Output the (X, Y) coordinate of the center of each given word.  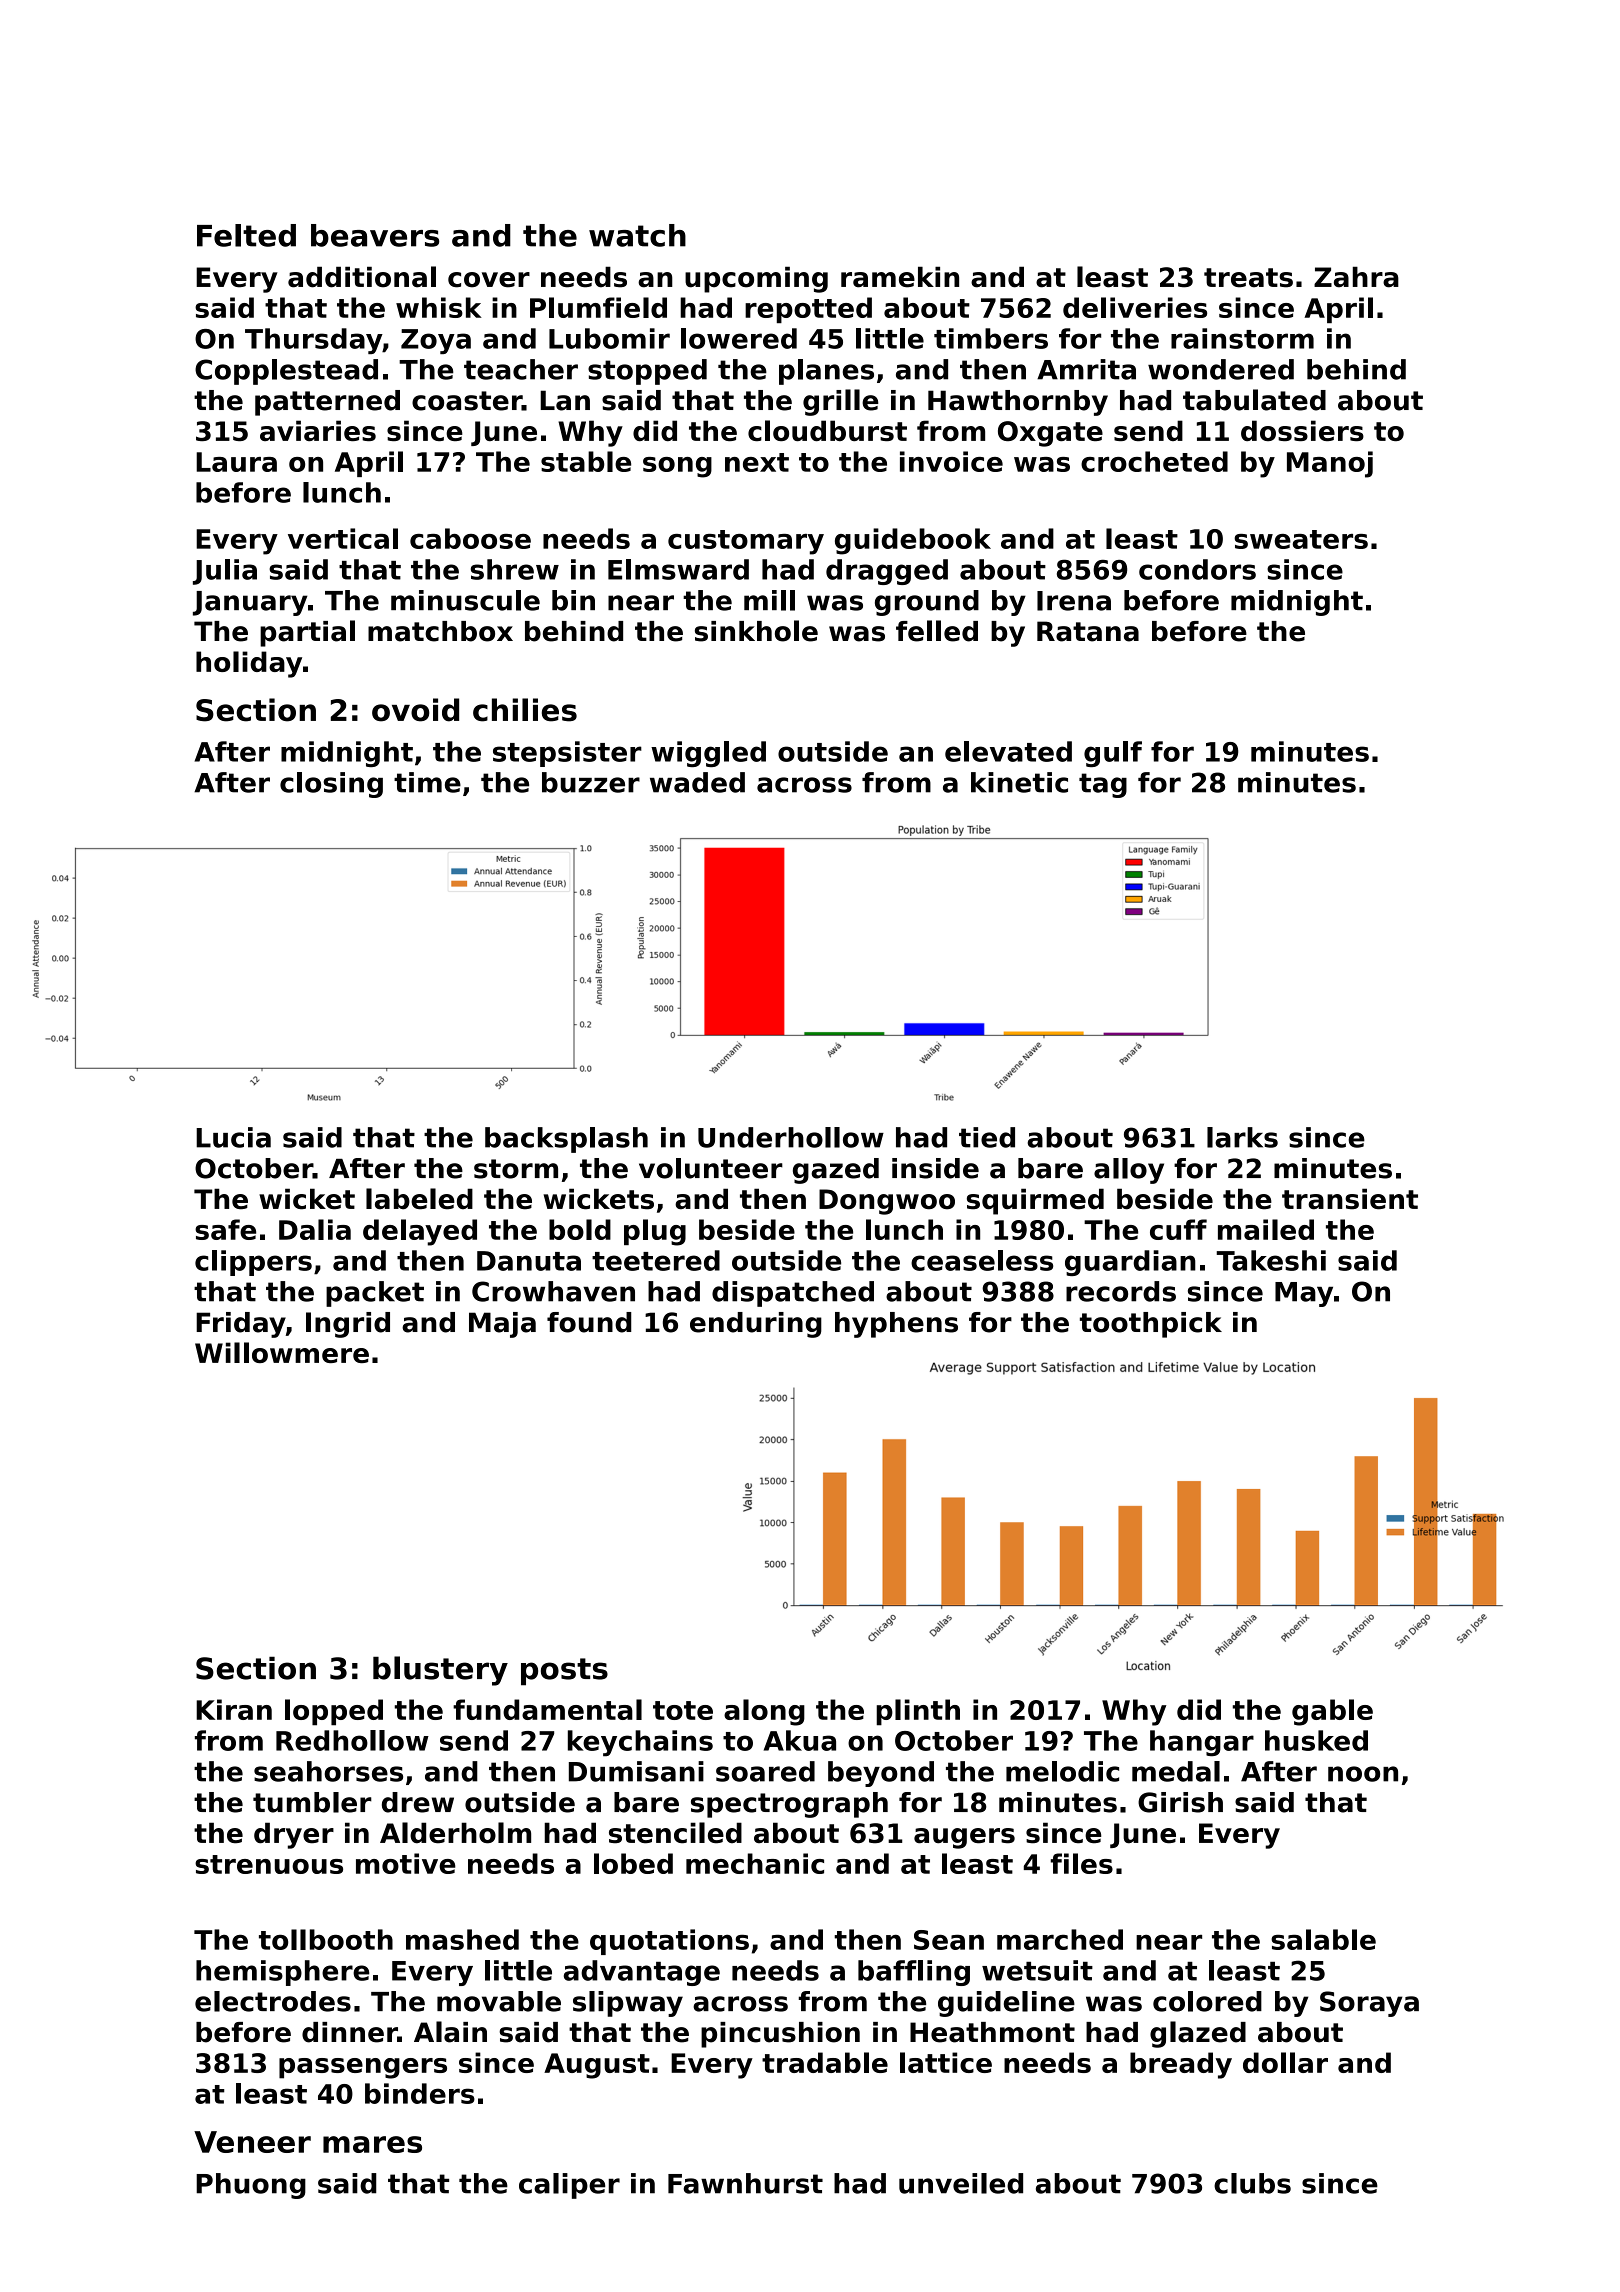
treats (1248, 278)
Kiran (234, 1709)
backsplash (566, 1140)
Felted (246, 235)
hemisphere (283, 1973)
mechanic (755, 1863)
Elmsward (678, 569)
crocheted (1154, 461)
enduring (756, 1325)
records (1121, 1291)
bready (1181, 2065)
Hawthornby (1018, 403)
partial (307, 633)
